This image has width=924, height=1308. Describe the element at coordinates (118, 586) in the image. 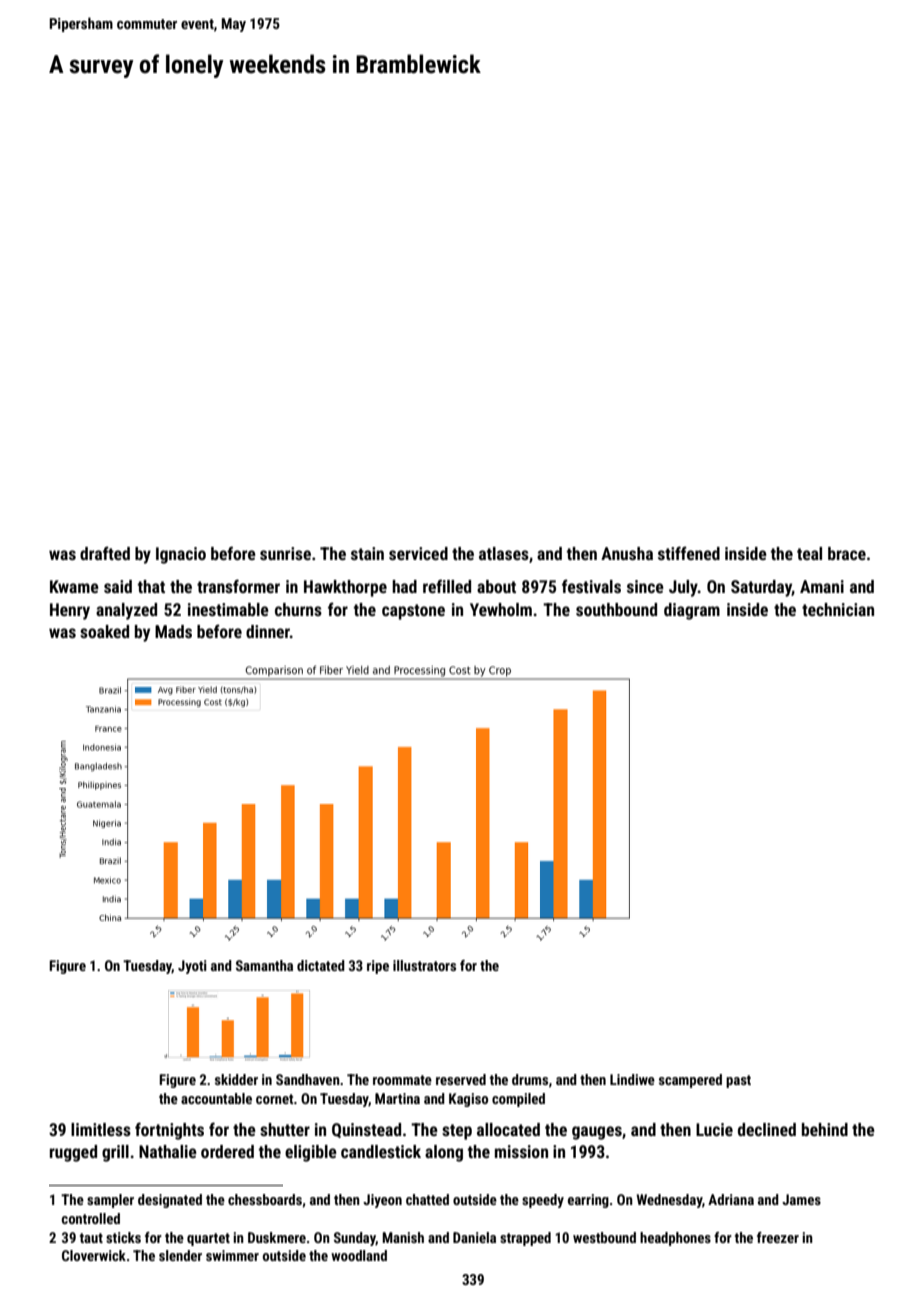

I see `said` at that location.
